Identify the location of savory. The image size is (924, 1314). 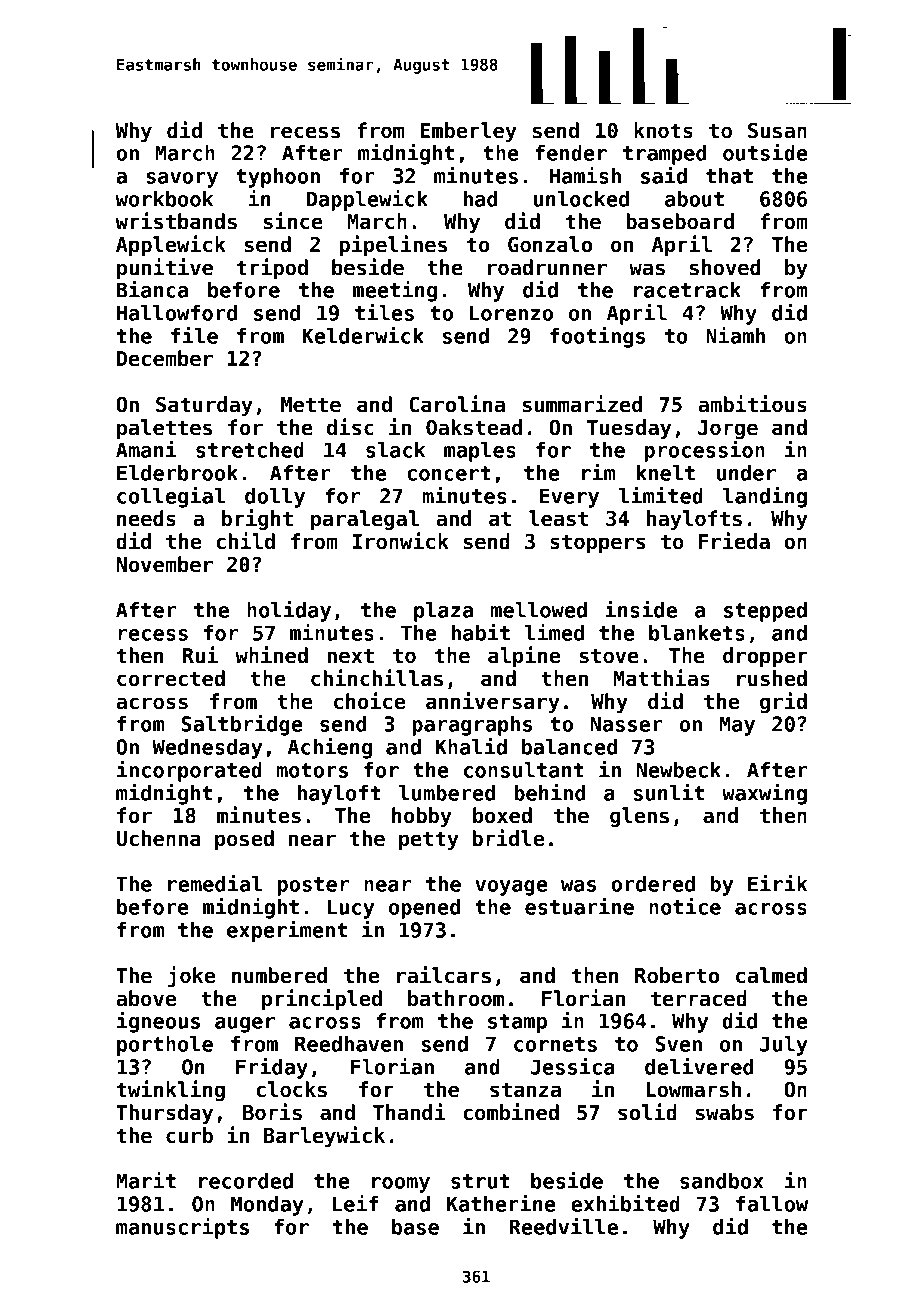
(182, 180).
